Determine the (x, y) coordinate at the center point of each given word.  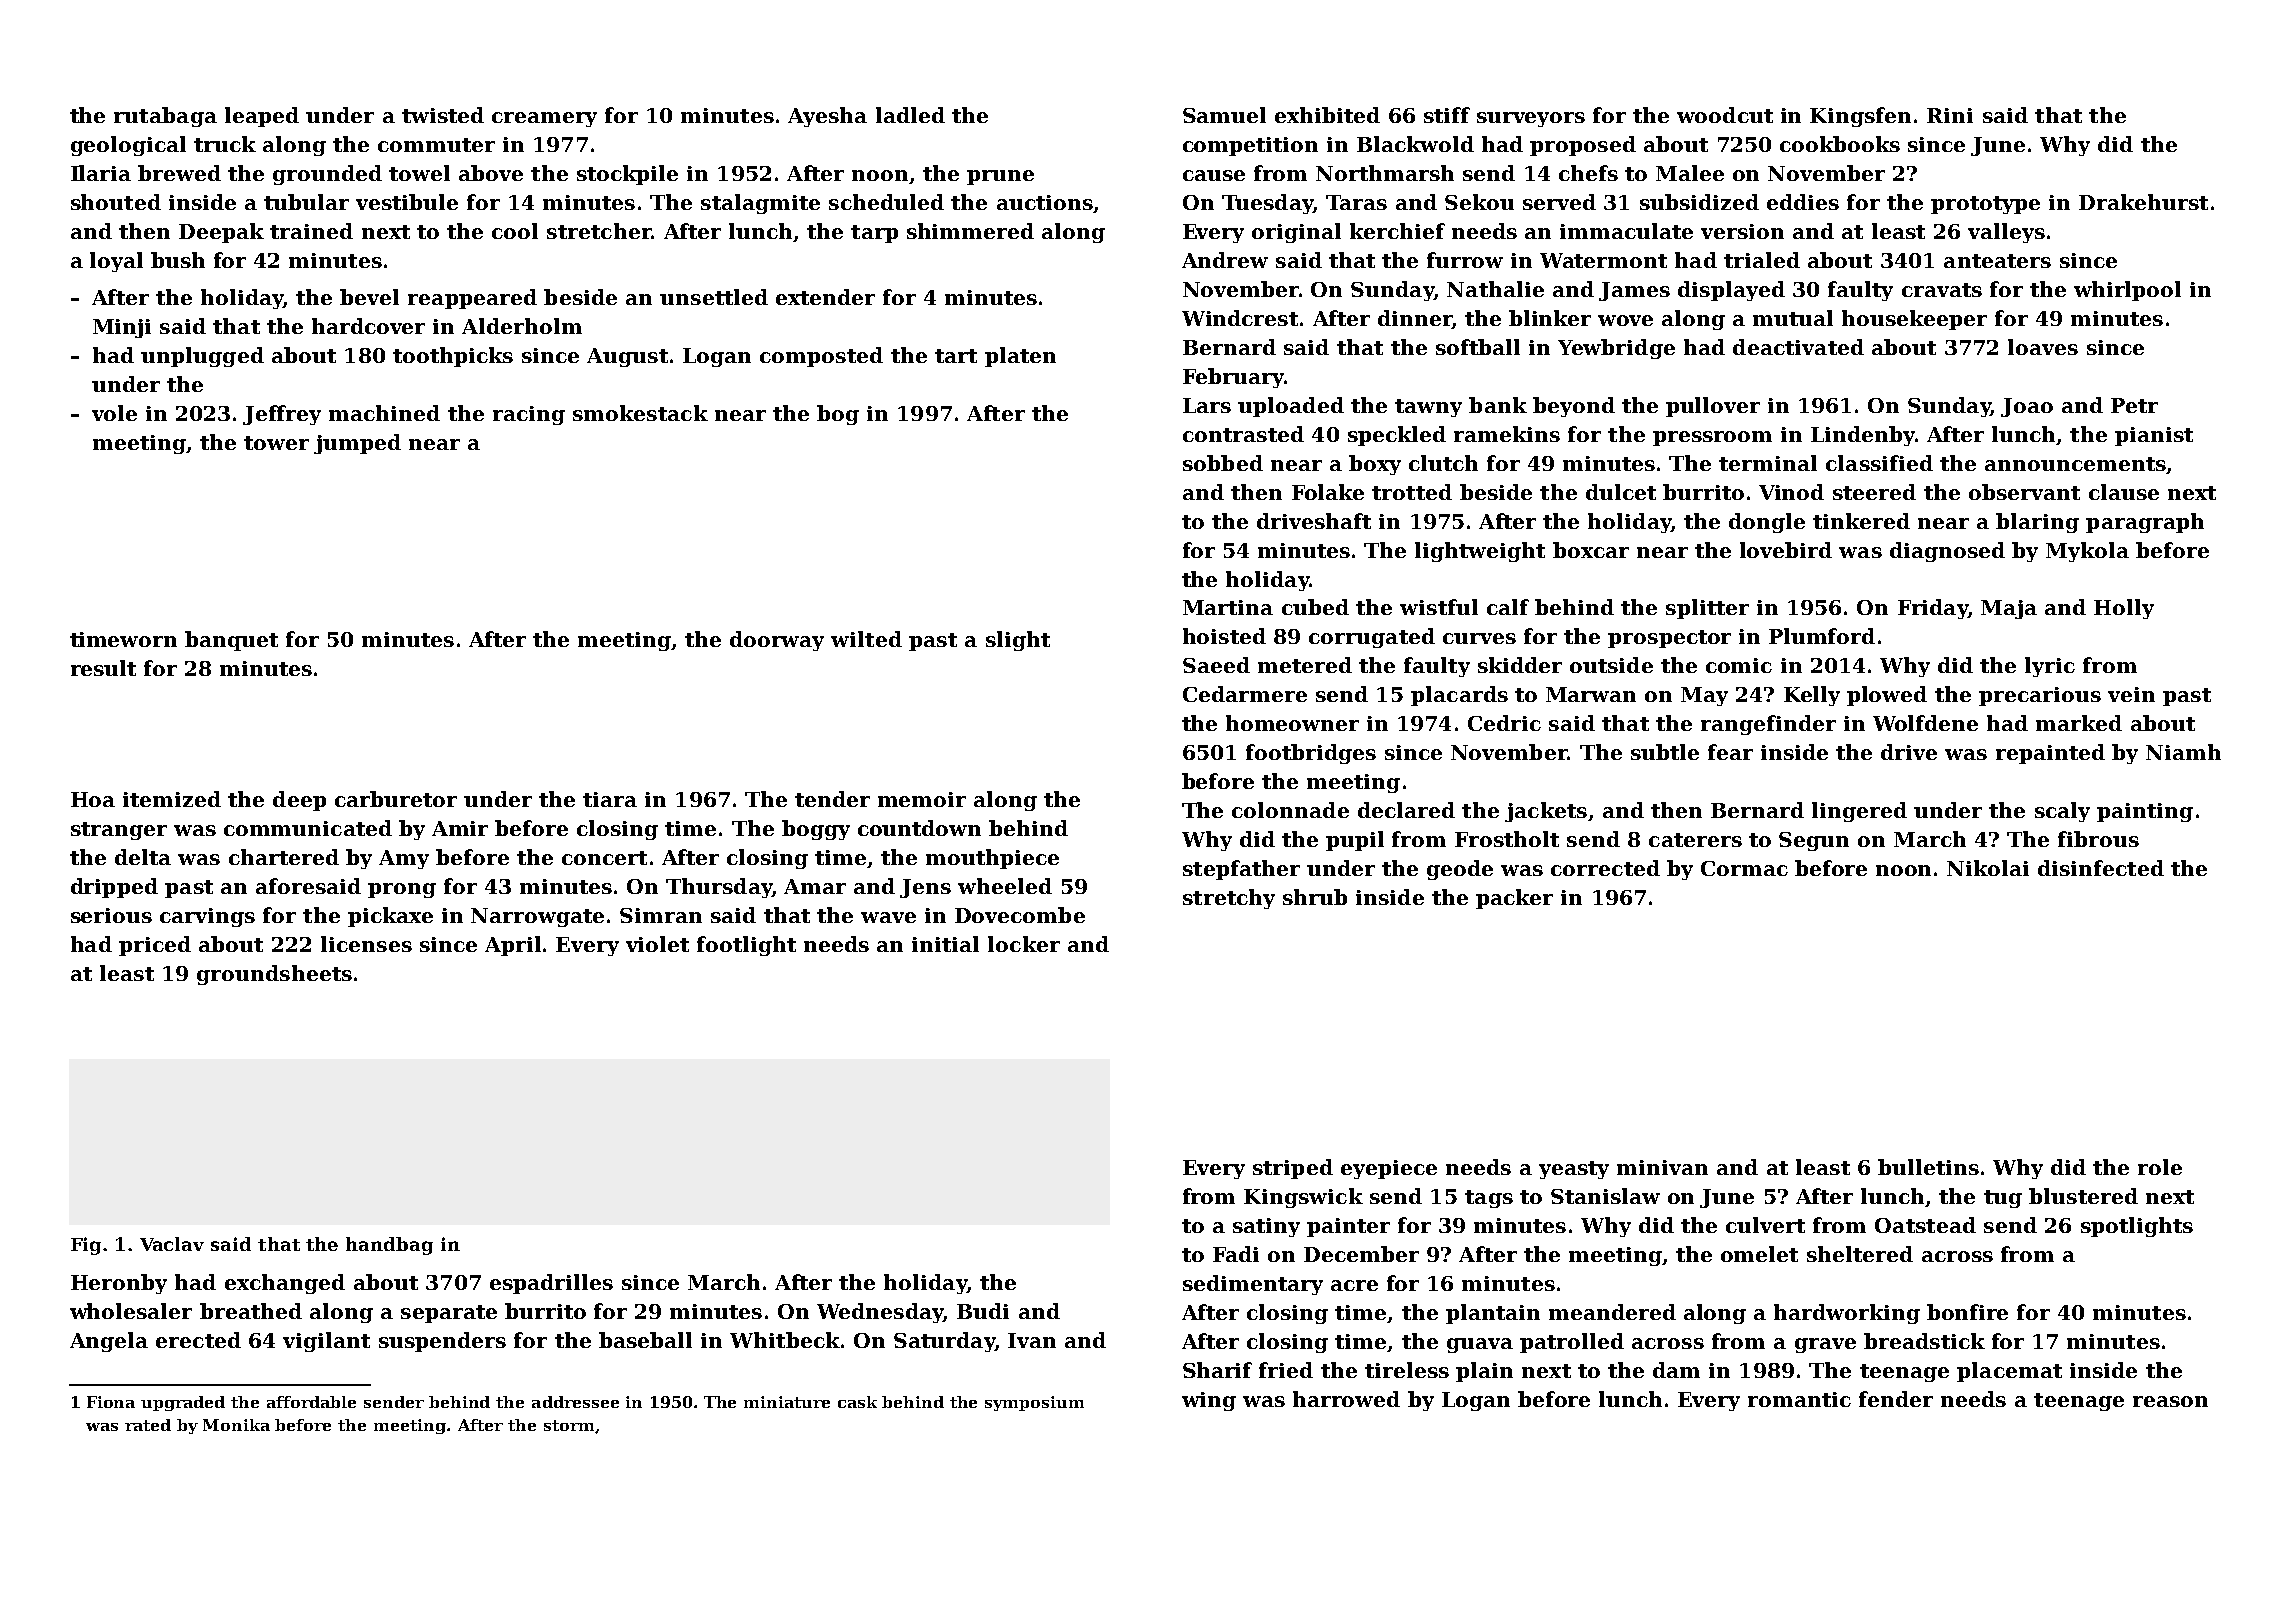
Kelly (1812, 696)
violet (657, 944)
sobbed (1223, 463)
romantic (1799, 1399)
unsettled (714, 297)
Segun (1814, 841)
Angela (109, 1342)
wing (1209, 1401)
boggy (816, 830)
